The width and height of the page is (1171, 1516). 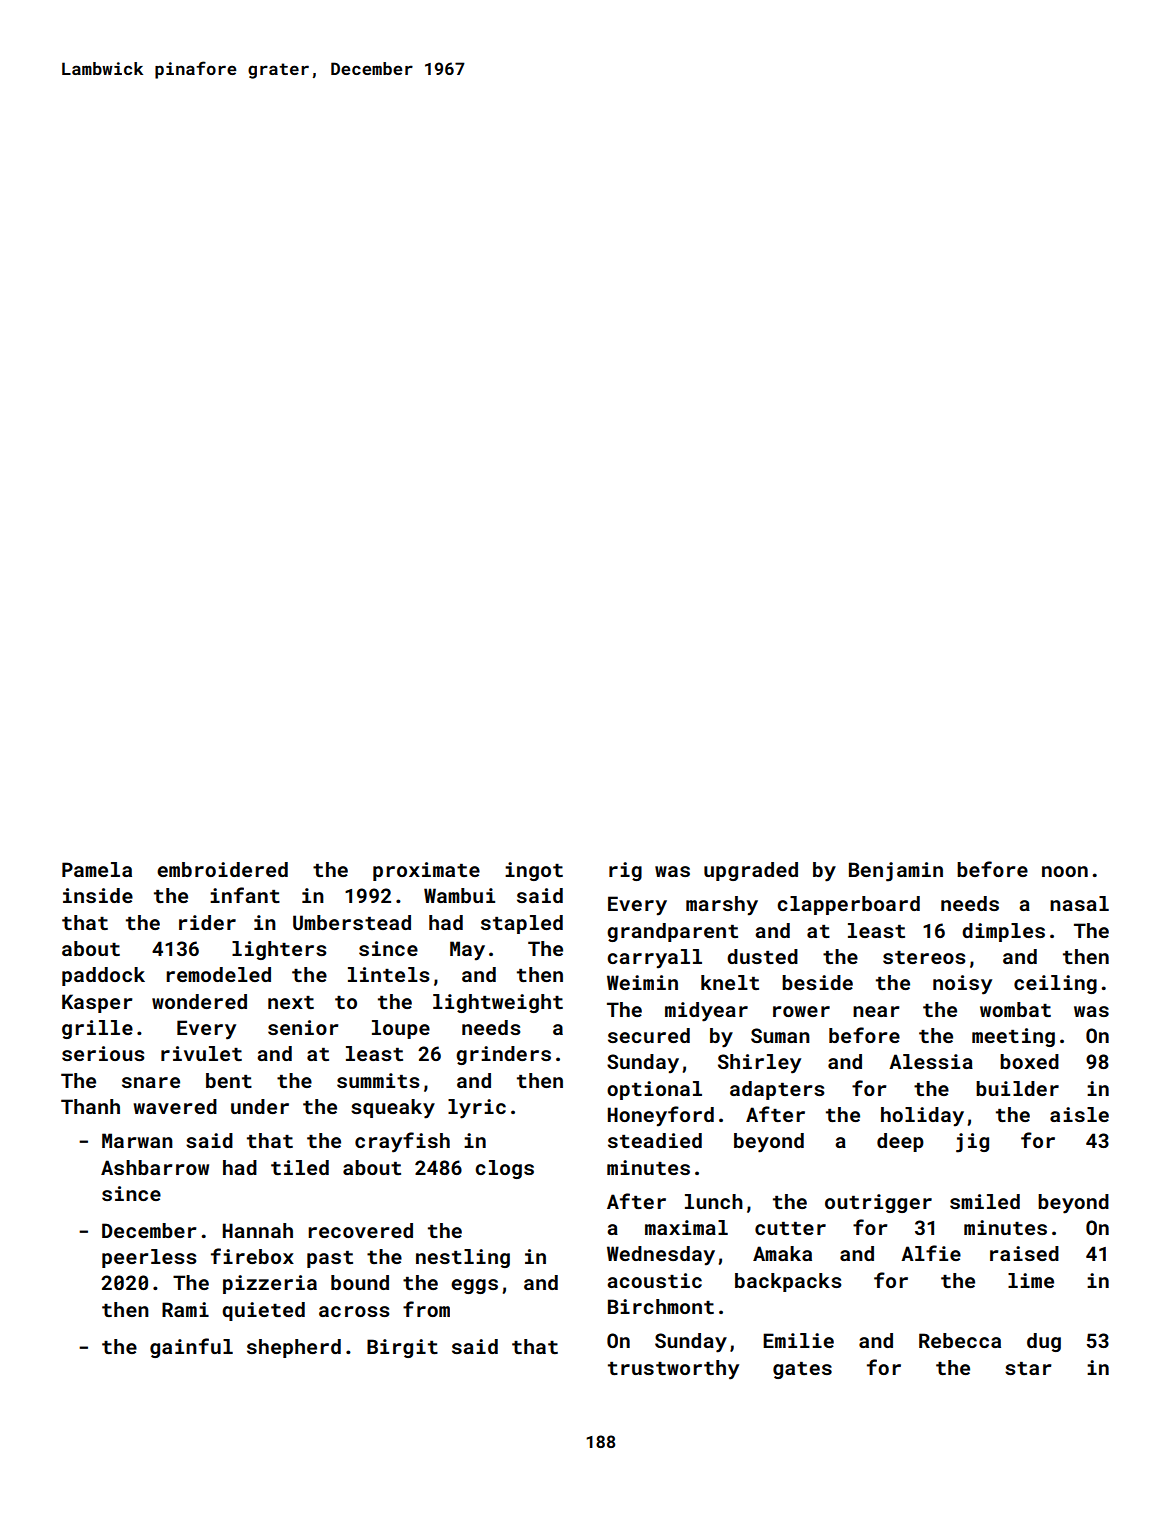 I want to click on senior, so click(x=303, y=1027).
